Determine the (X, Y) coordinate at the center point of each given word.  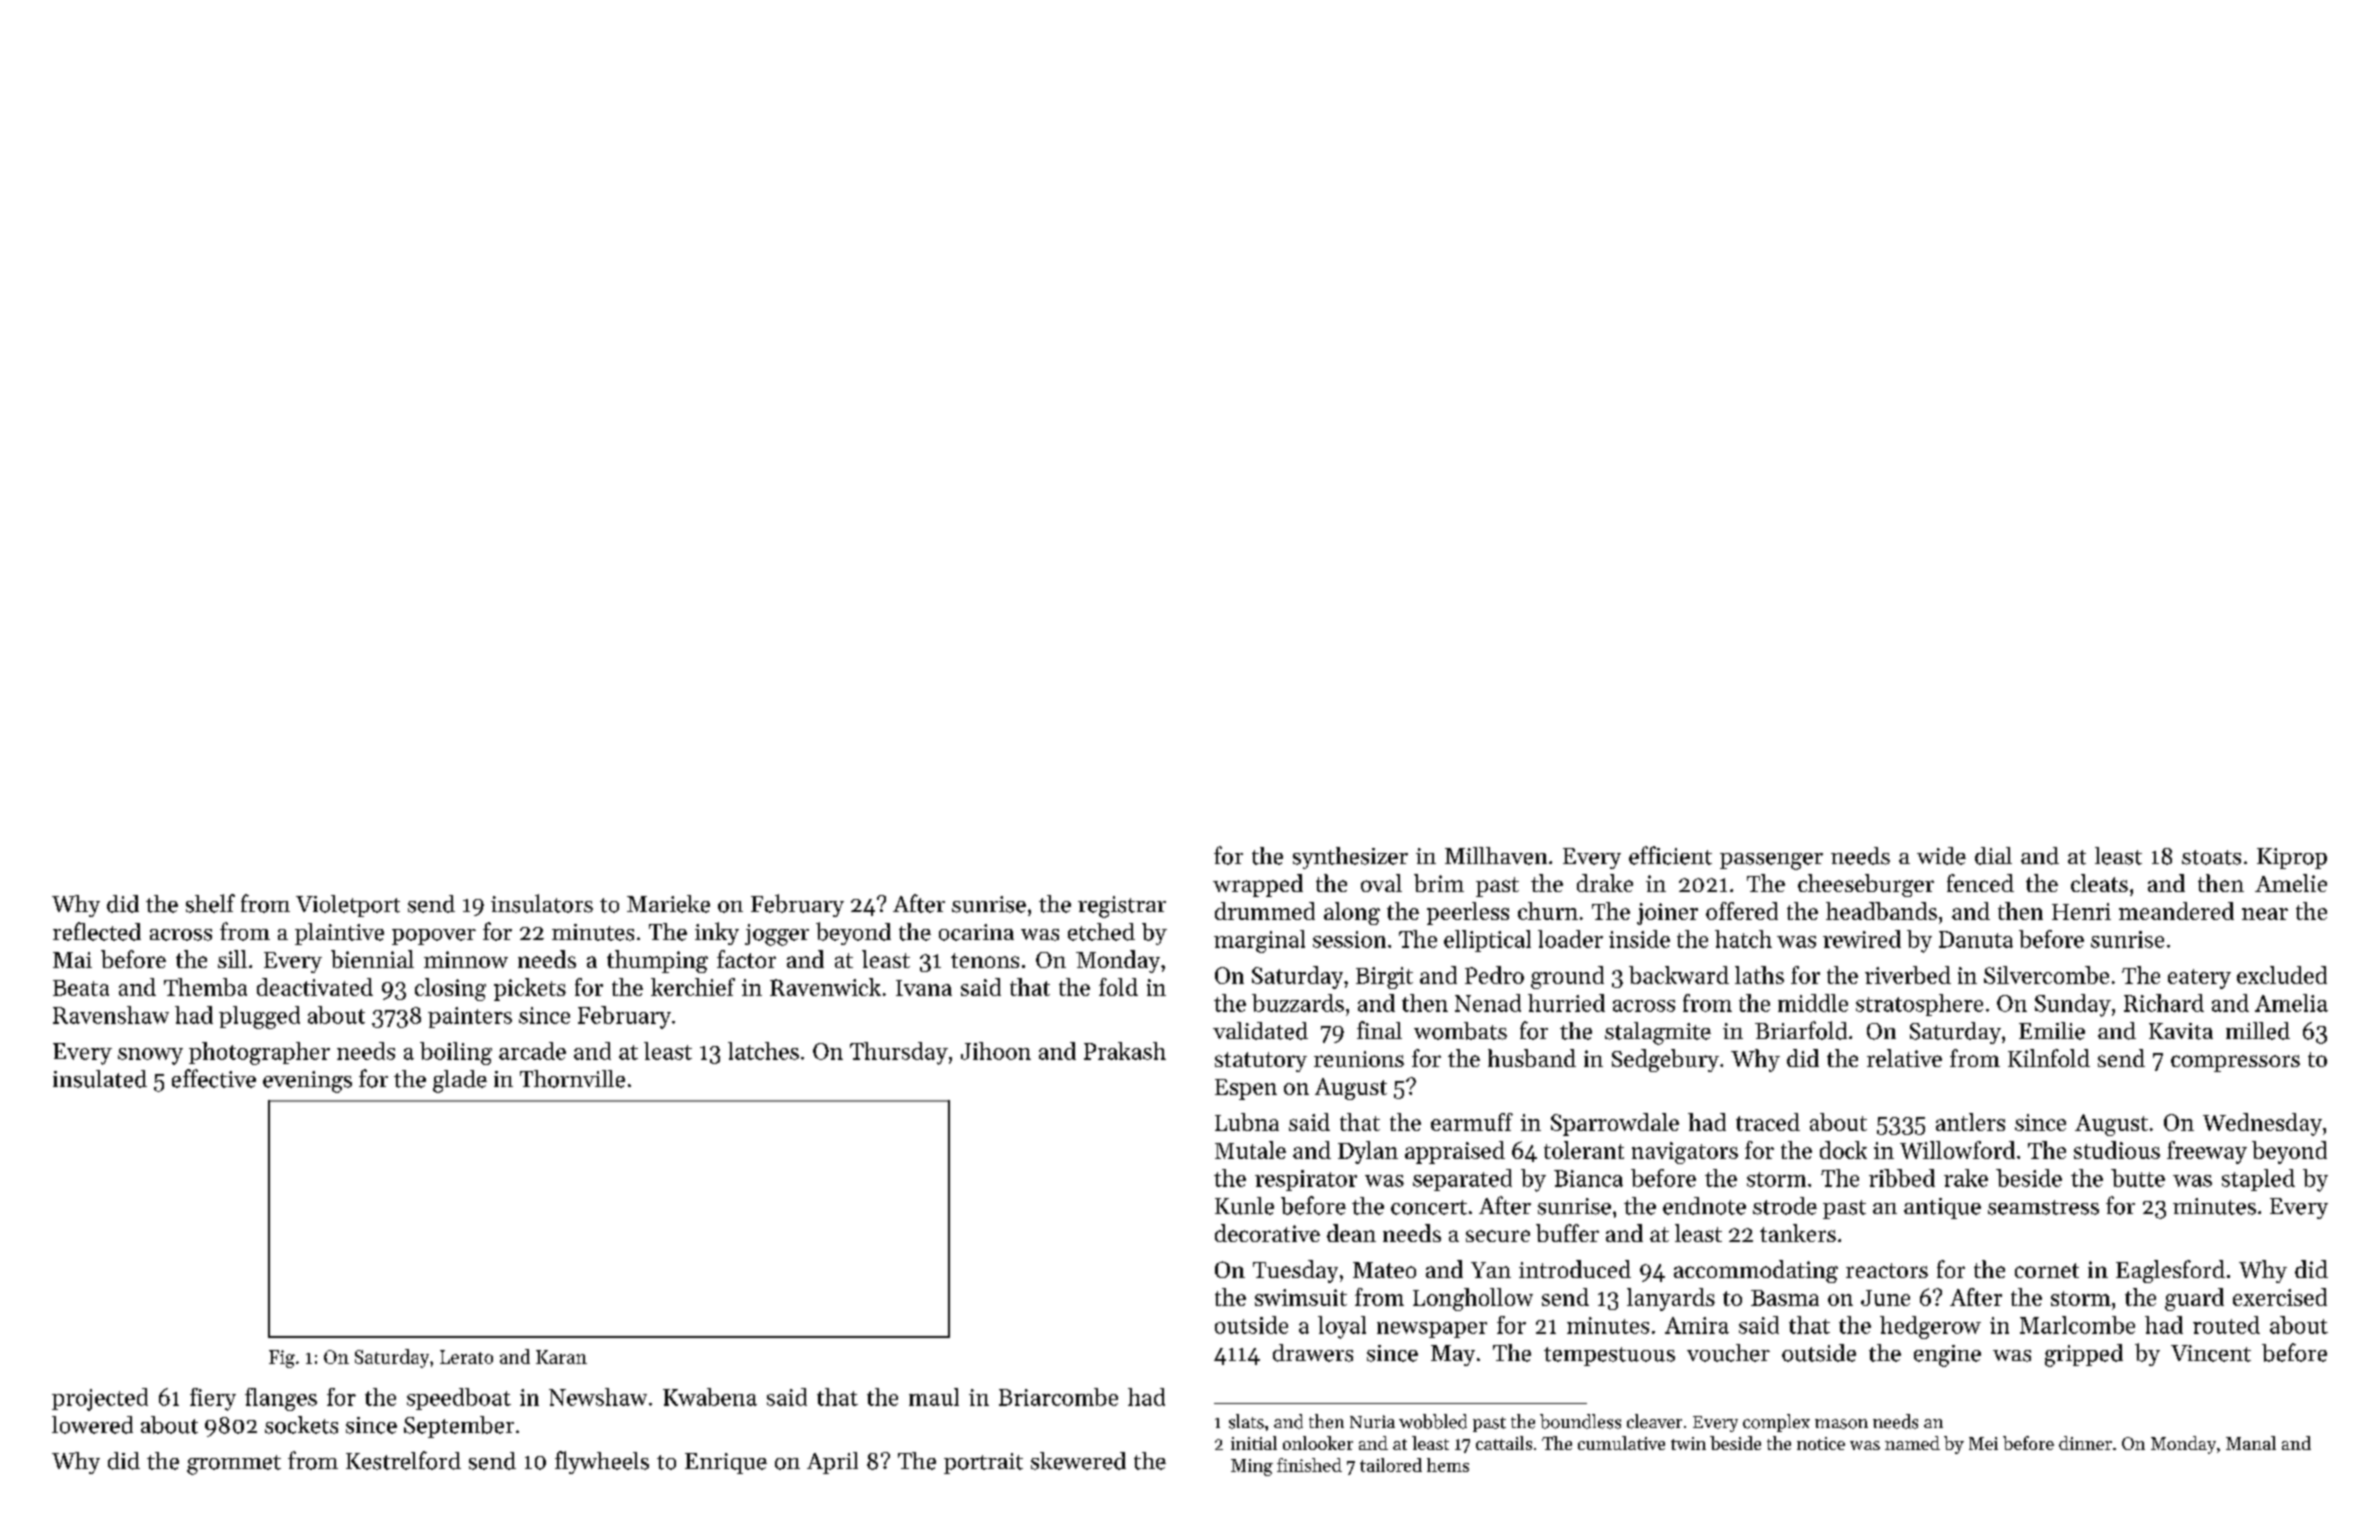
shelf (210, 903)
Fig (282, 1359)
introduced (1575, 1269)
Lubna (1247, 1122)
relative (1904, 1058)
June (1885, 1298)
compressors (2235, 1063)
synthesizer (1350, 858)
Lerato (466, 1357)
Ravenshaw (111, 1015)
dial (1993, 856)
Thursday (899, 1053)
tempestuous (1609, 1356)
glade (460, 1081)
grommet (234, 1465)
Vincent (2211, 1353)
